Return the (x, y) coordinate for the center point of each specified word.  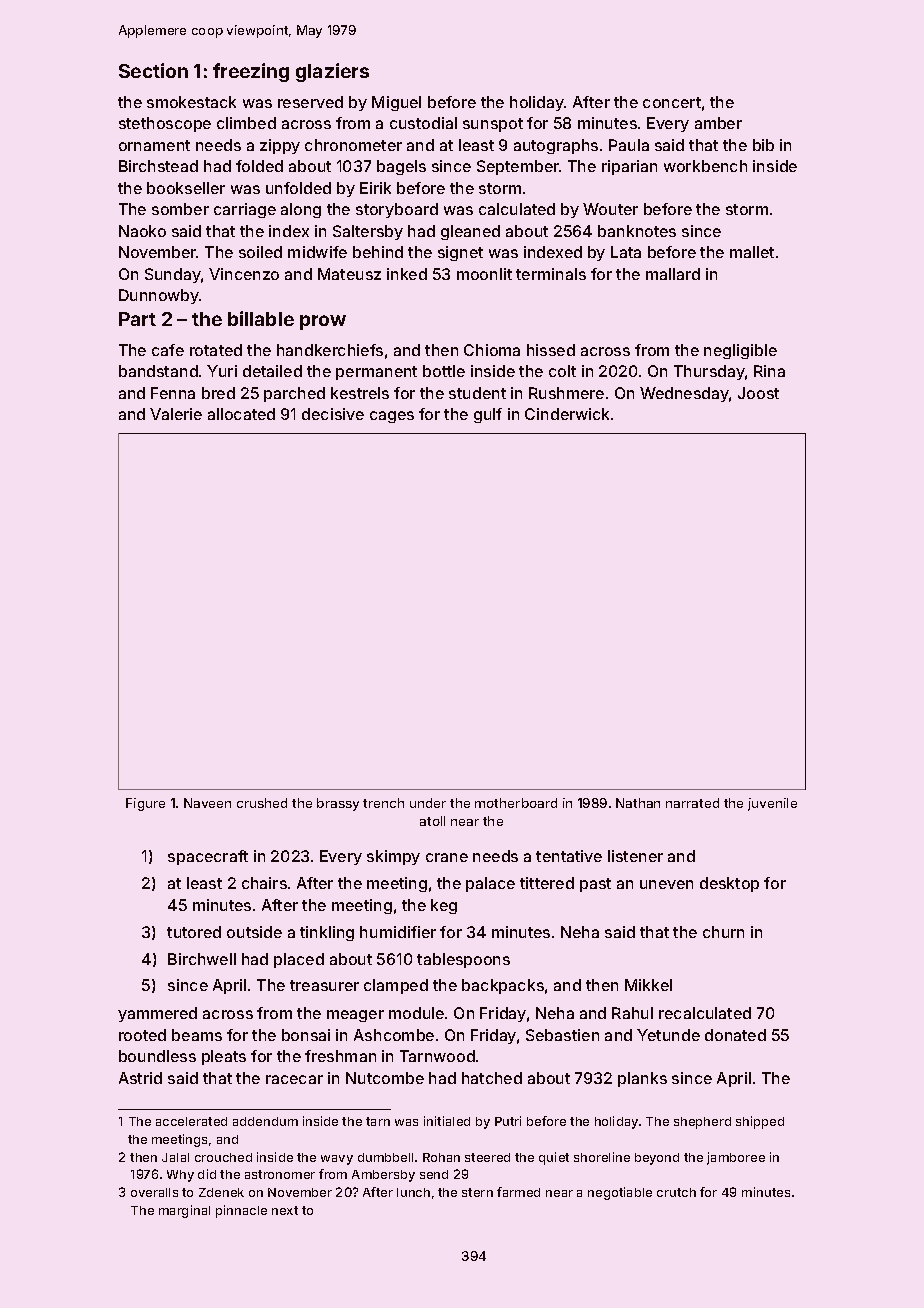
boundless (157, 1056)
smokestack (191, 102)
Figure (145, 804)
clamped (396, 986)
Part (137, 319)
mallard (673, 274)
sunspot (493, 125)
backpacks (503, 986)
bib (763, 145)
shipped (760, 1122)
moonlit (484, 274)
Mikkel (648, 985)
